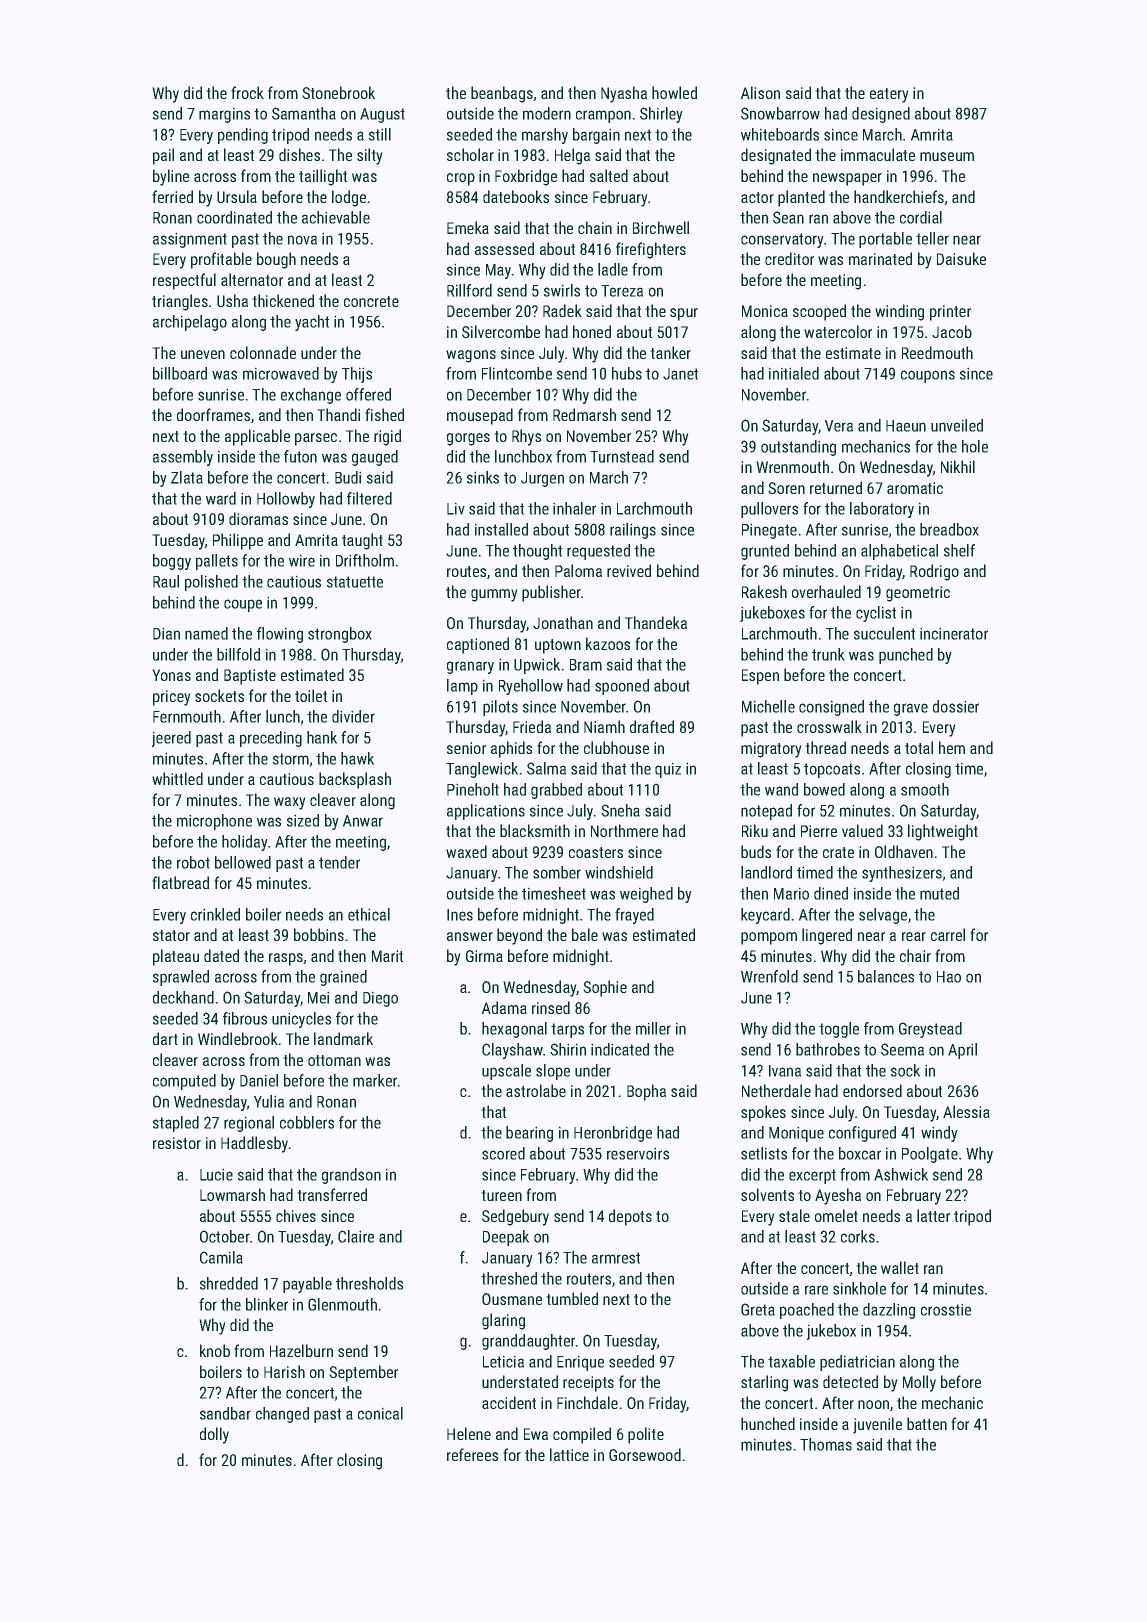 The width and height of the screenshot is (1147, 1622). I want to click on indicated, so click(620, 1049).
